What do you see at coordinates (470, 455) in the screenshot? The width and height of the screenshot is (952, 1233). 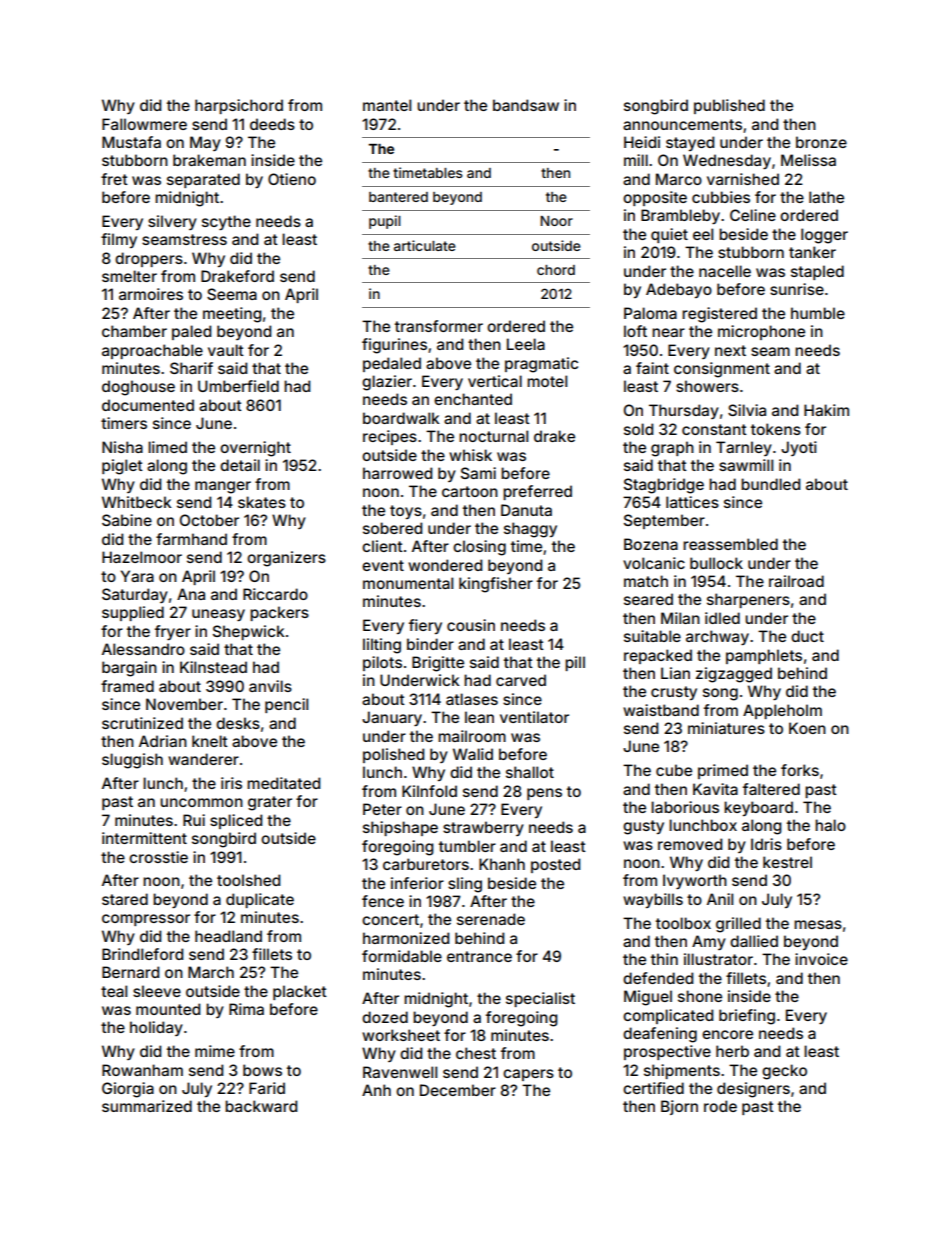 I see `whisk` at bounding box center [470, 455].
